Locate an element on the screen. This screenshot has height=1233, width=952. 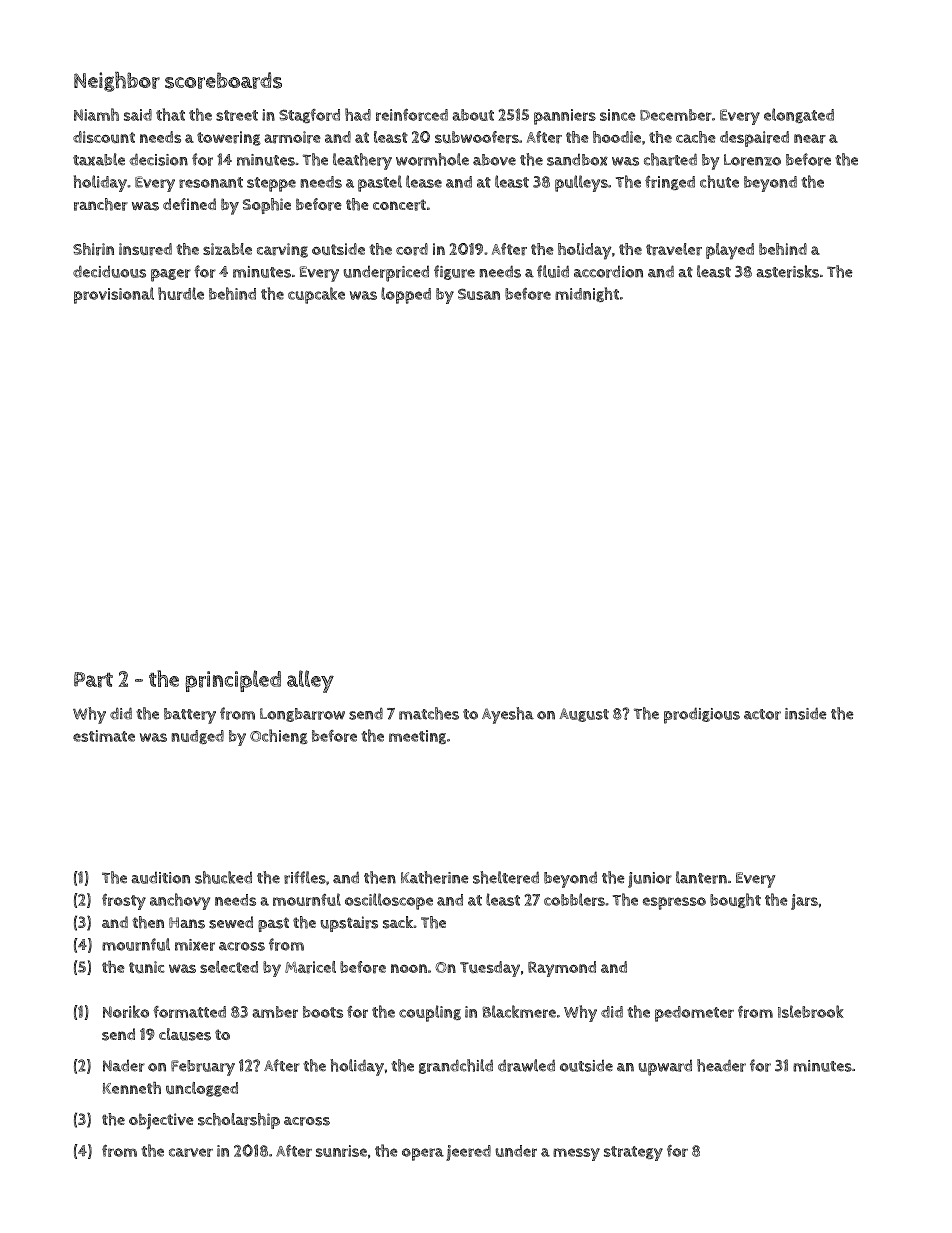
opera is located at coordinates (423, 1154).
